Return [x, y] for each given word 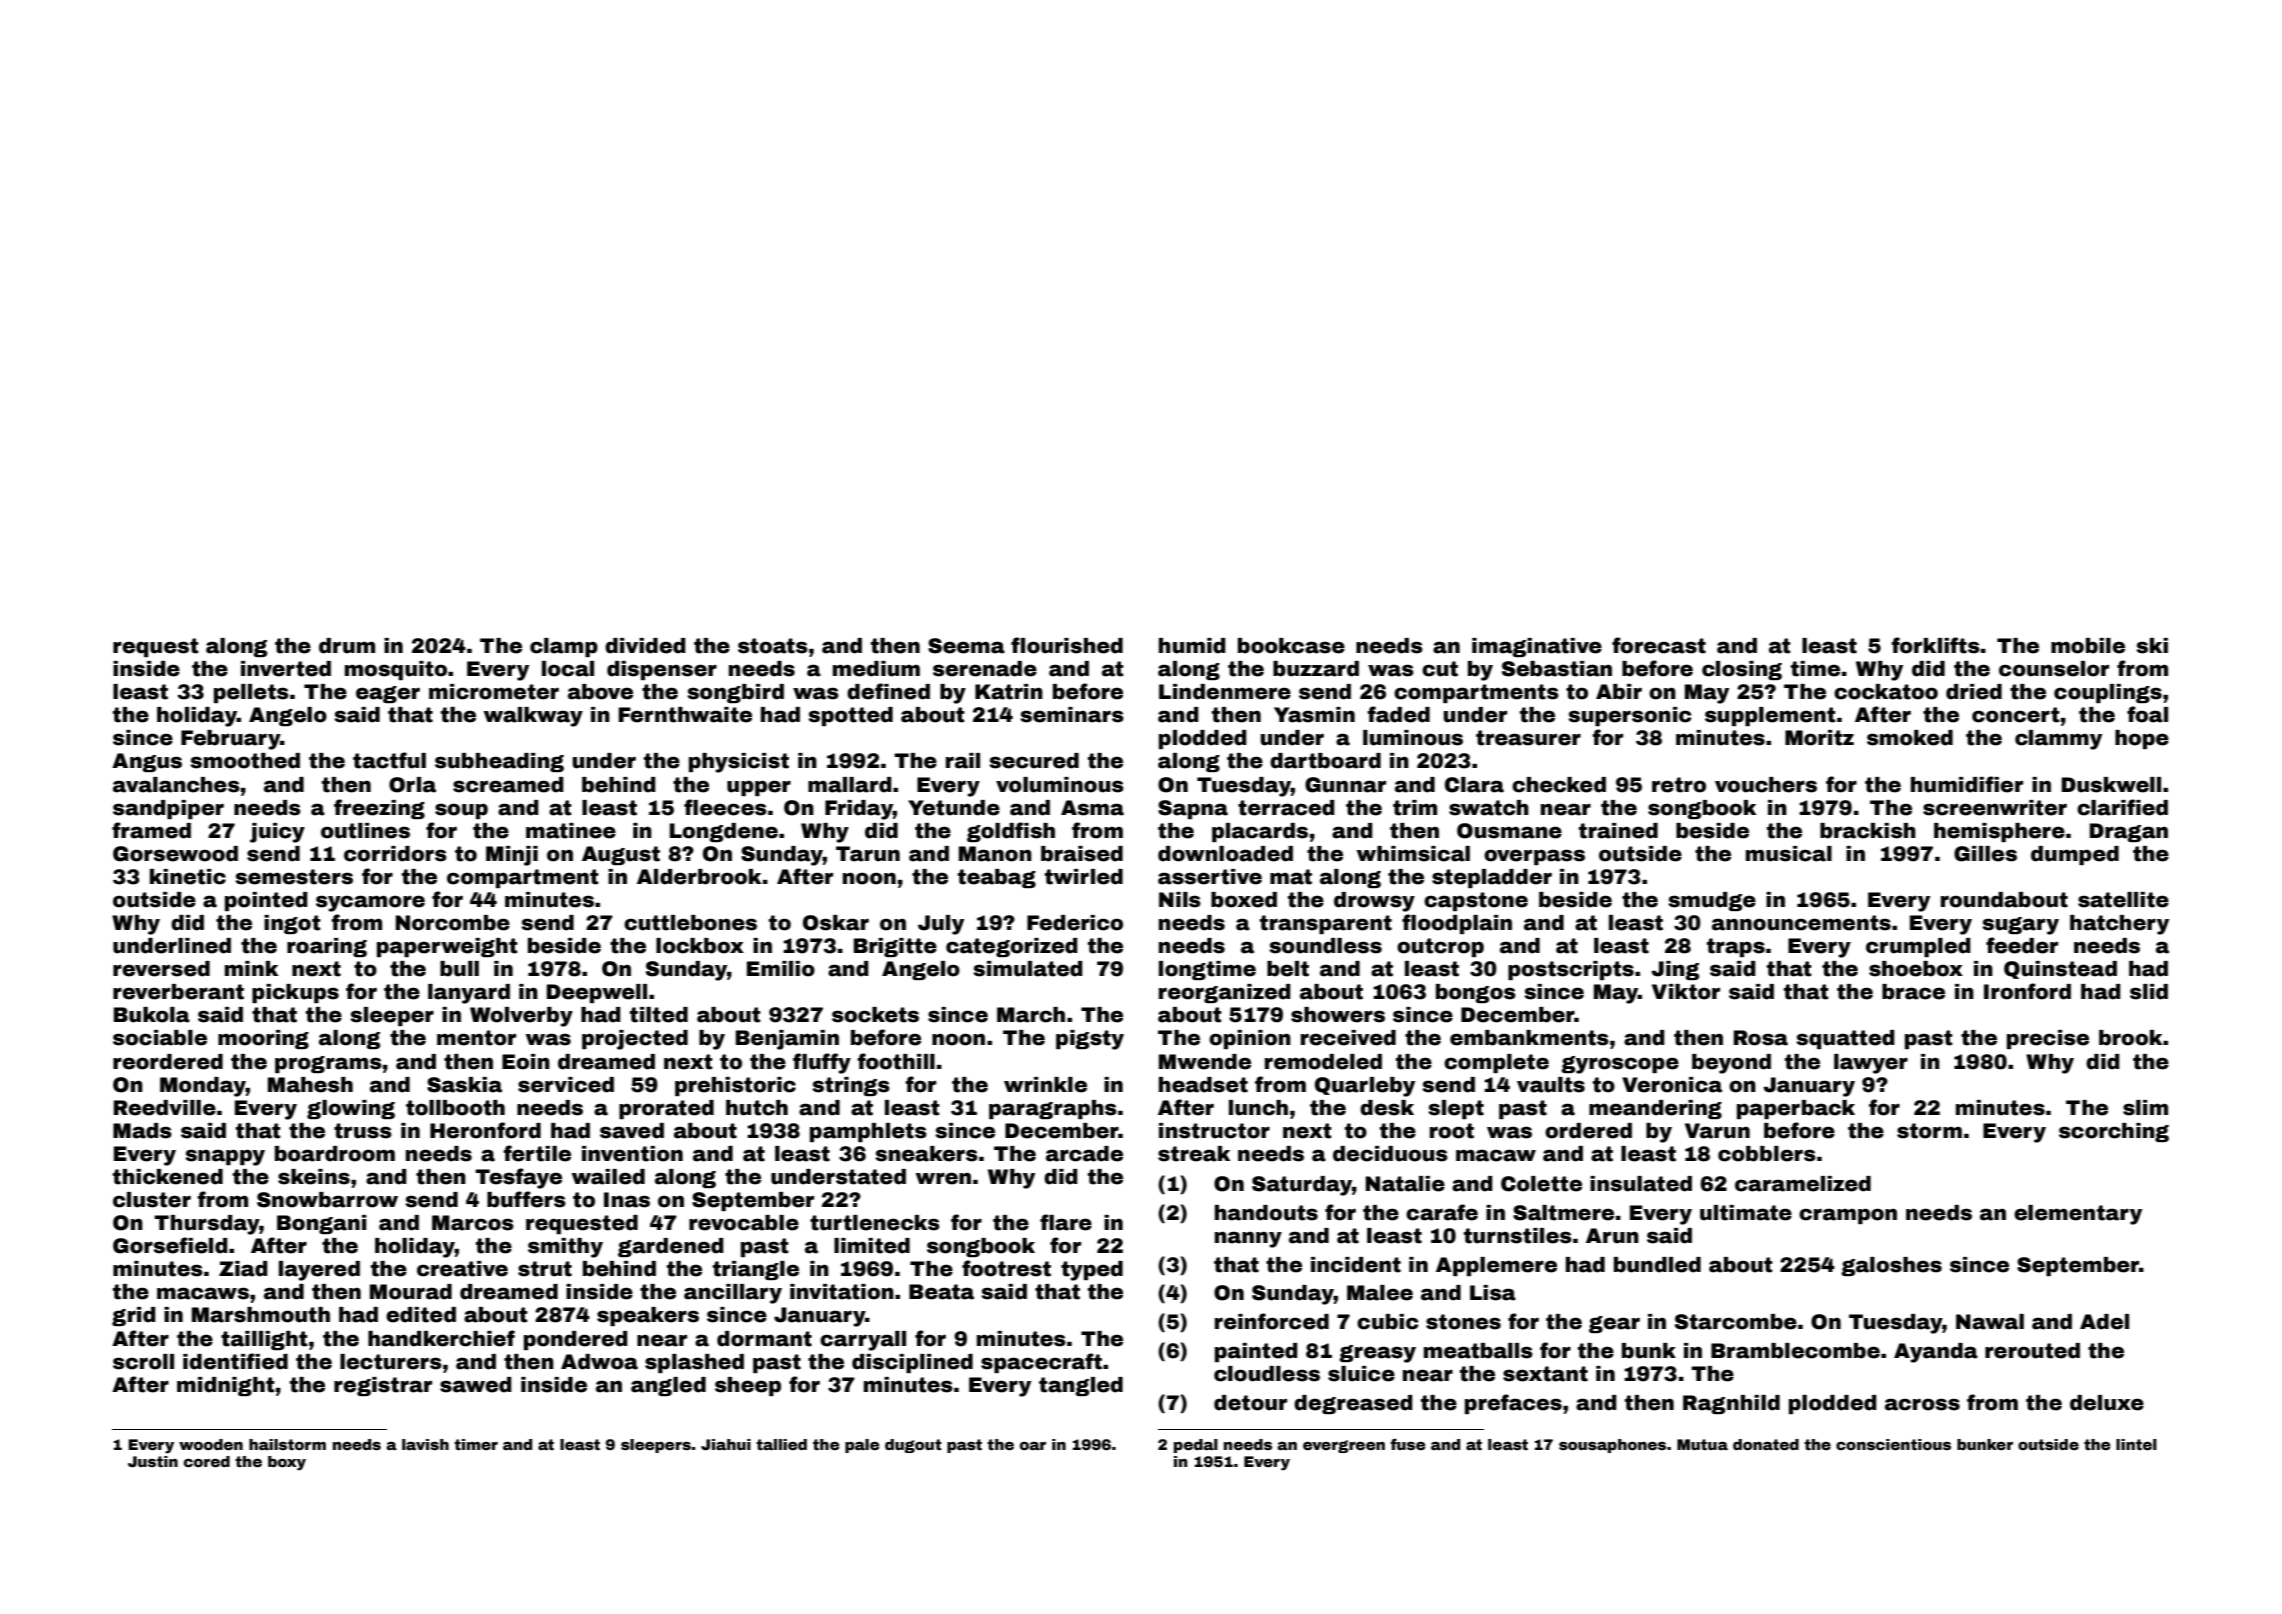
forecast [1659, 645]
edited [421, 1315]
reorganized [1225, 993]
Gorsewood [175, 854]
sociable [160, 1038]
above [600, 692]
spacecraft [1041, 1363]
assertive [1210, 877]
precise [2048, 1039]
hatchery [2119, 925]
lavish [425, 1444]
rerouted [2032, 1351]
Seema [966, 646]
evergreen [1344, 1446]
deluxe [2107, 1403]
